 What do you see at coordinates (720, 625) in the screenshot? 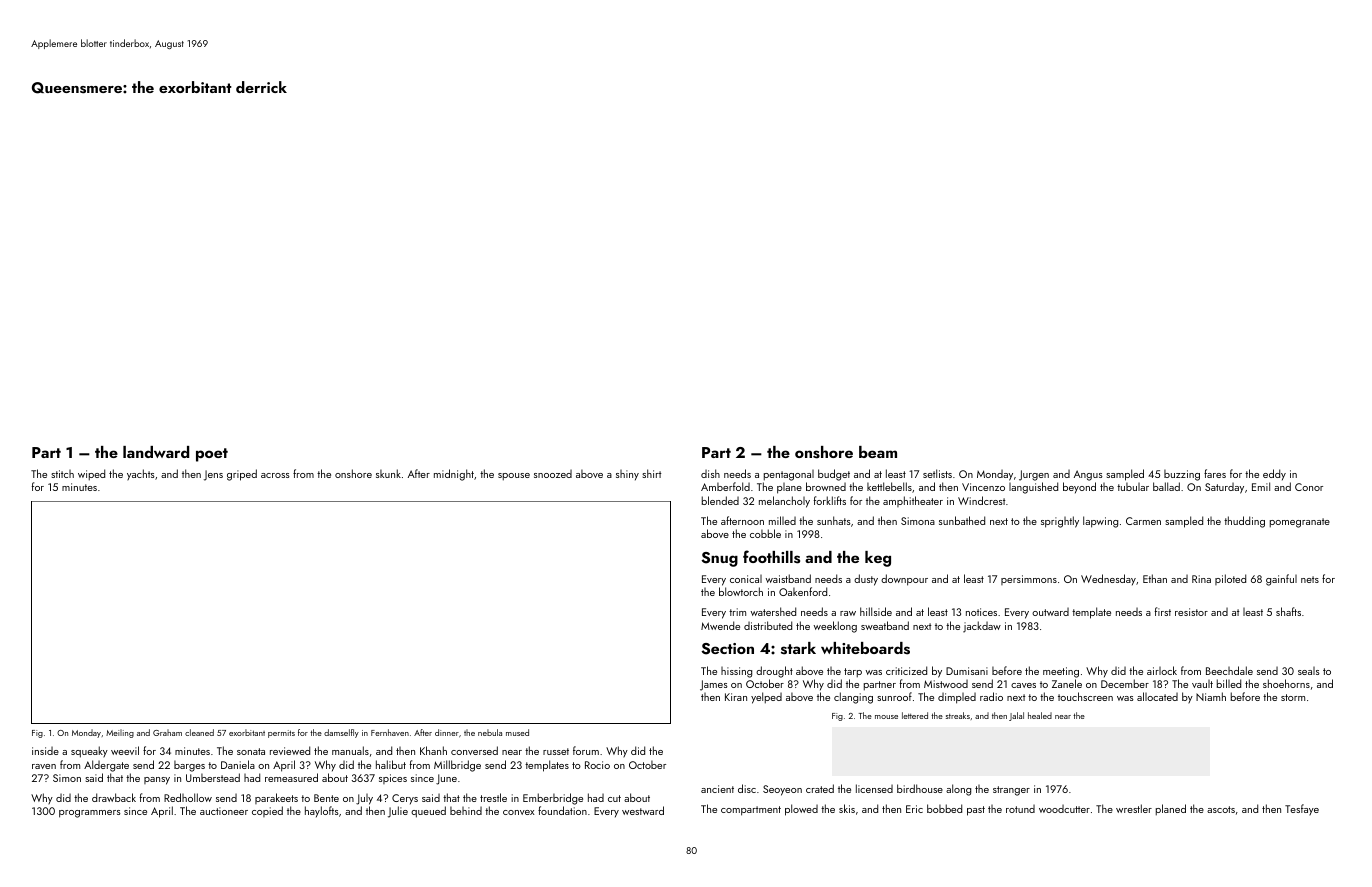
I see `Mwende` at bounding box center [720, 625].
